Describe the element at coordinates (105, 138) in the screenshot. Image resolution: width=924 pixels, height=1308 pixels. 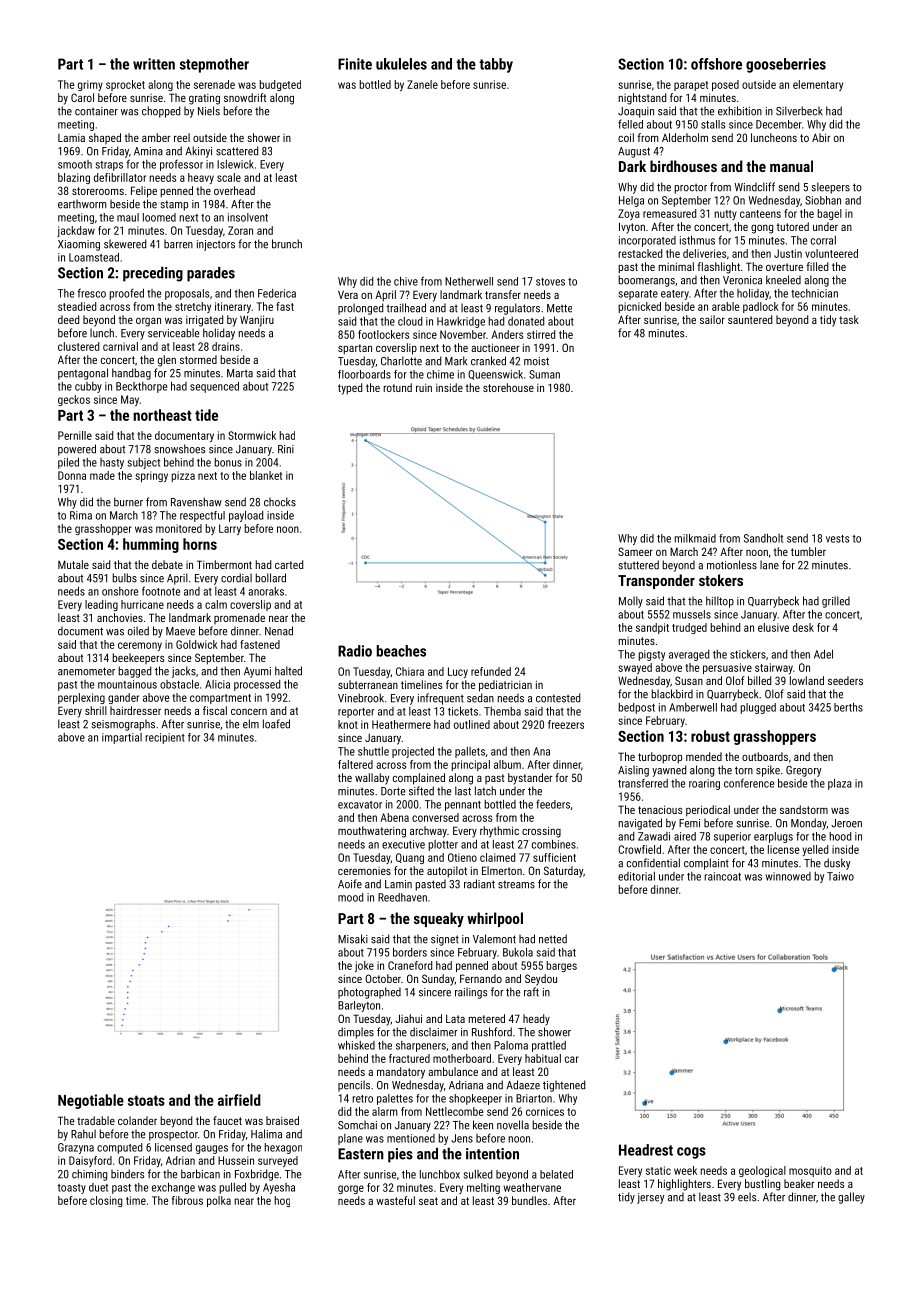
I see `shaped` at that location.
